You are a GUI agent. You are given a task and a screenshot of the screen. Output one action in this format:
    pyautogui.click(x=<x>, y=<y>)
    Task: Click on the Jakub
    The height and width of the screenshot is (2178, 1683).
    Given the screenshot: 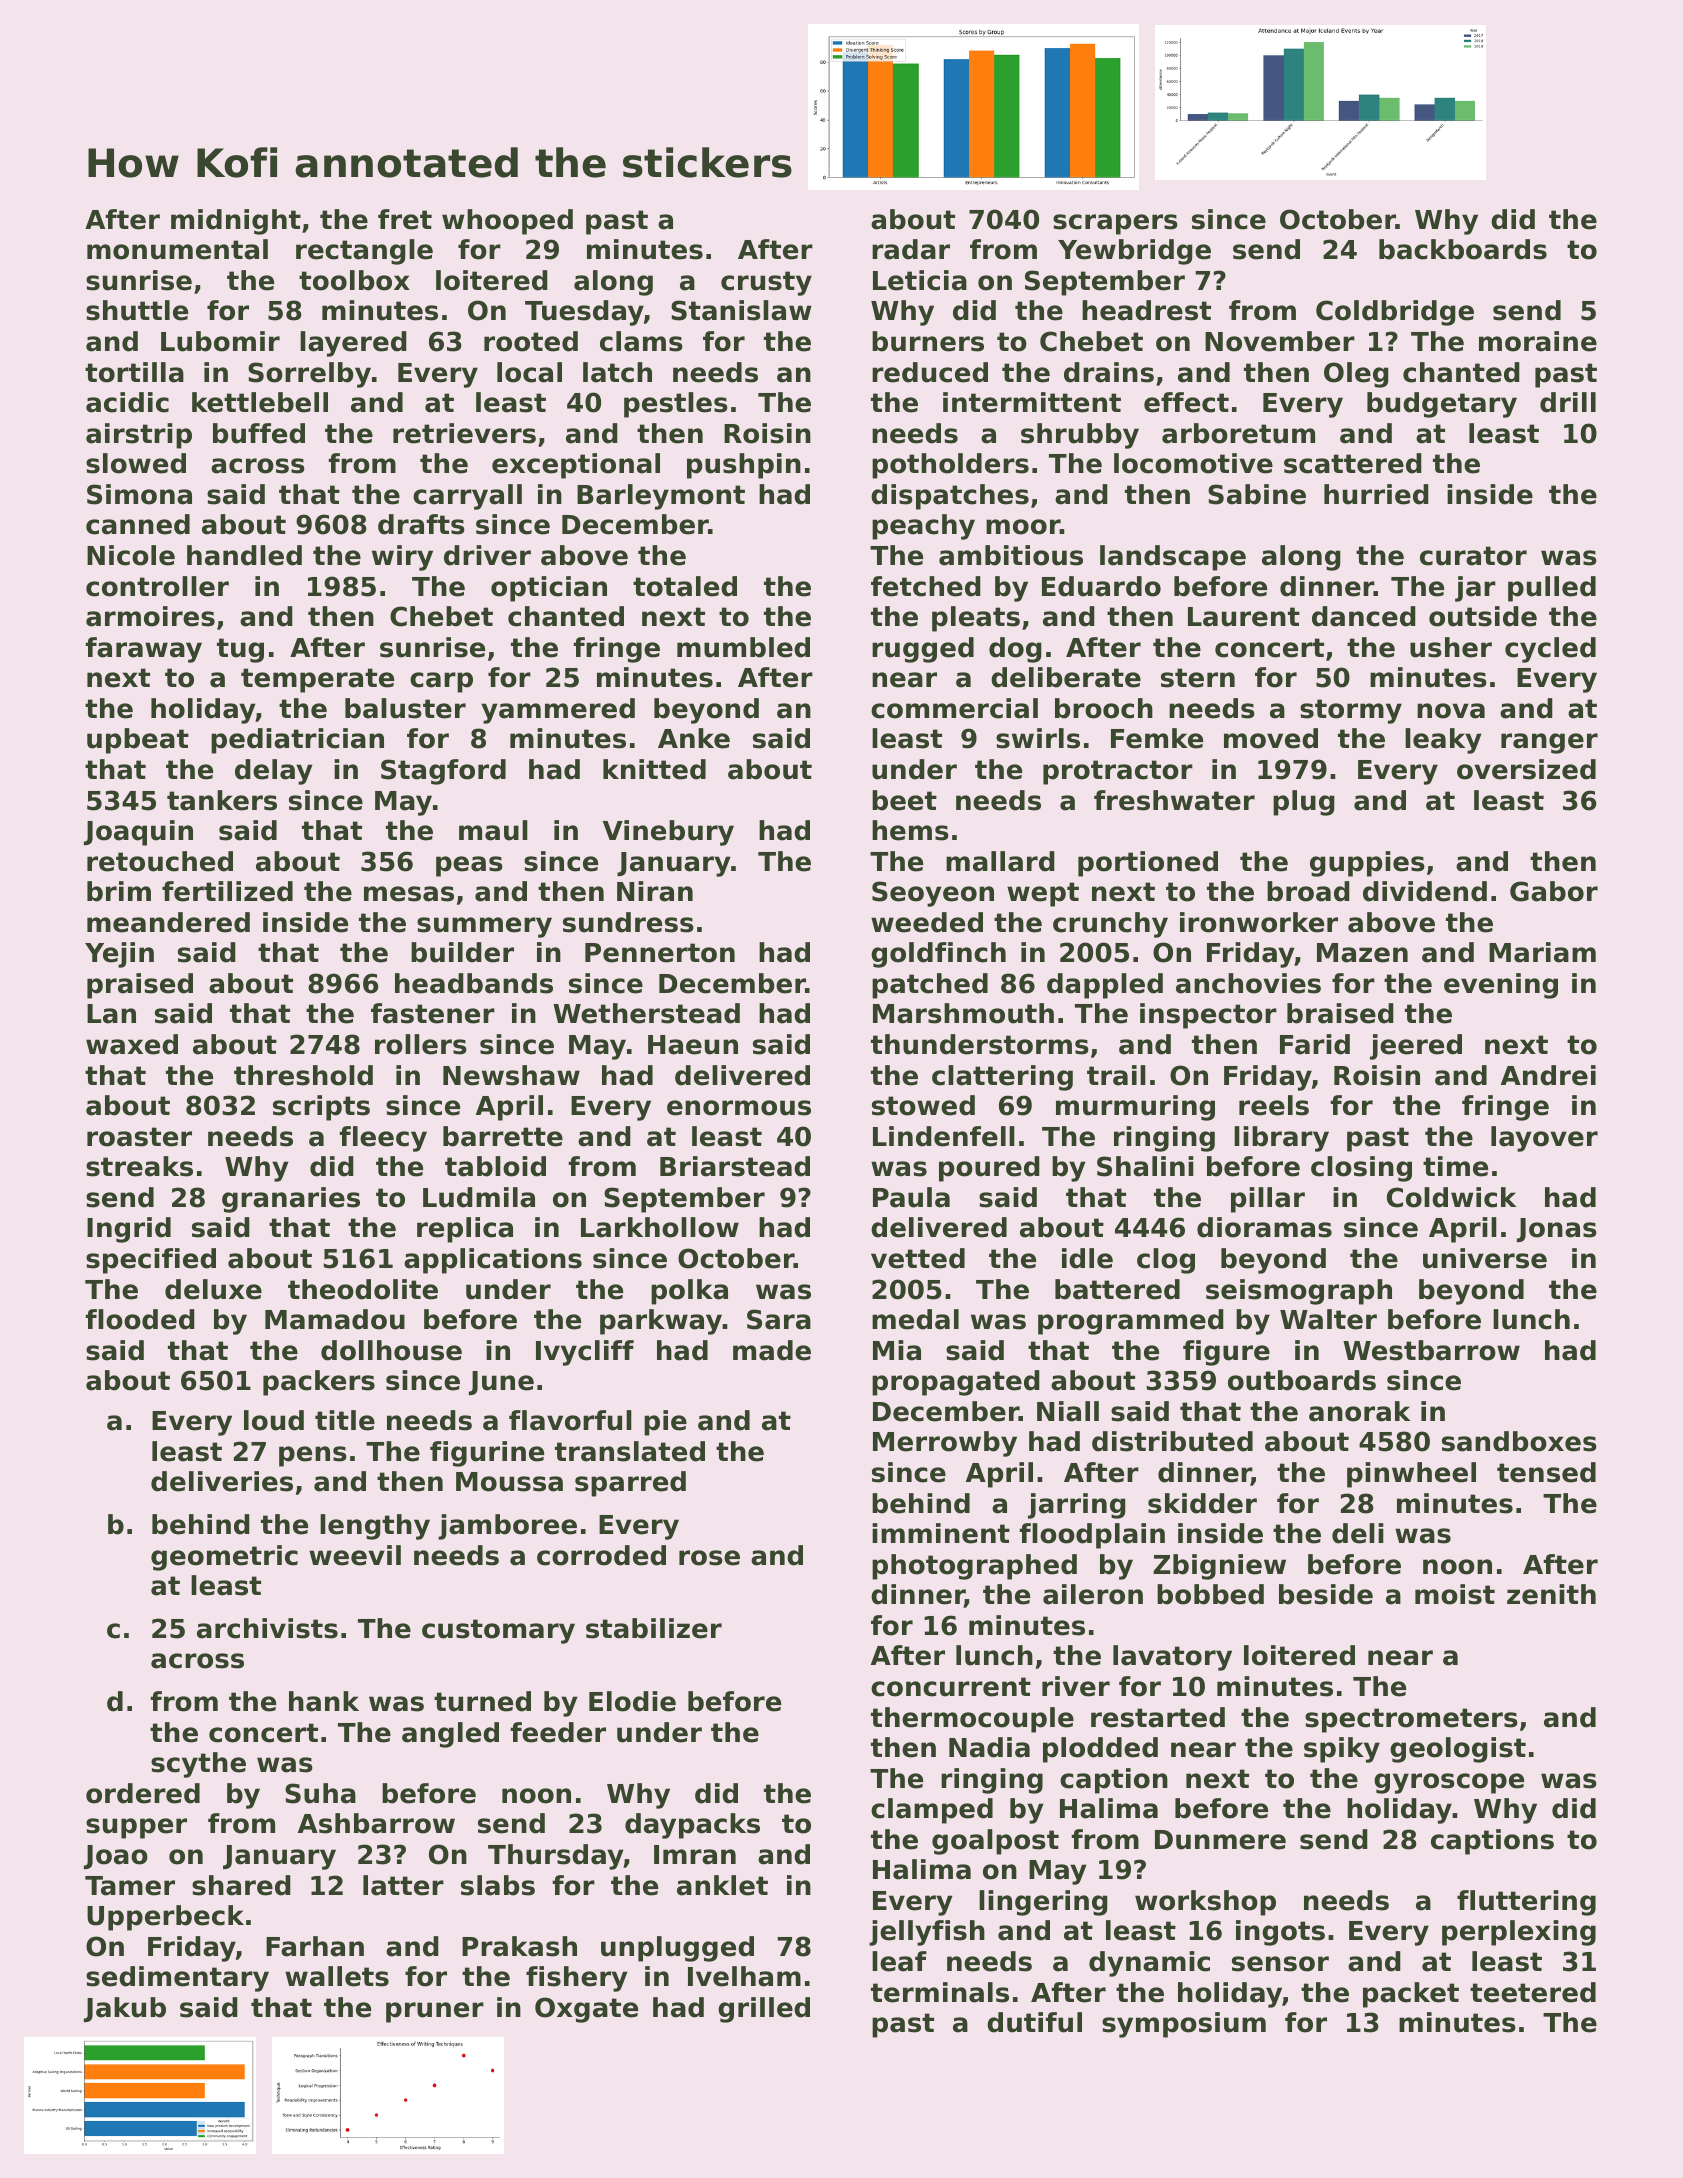 What is the action you would take?
    pyautogui.click(x=125, y=2009)
